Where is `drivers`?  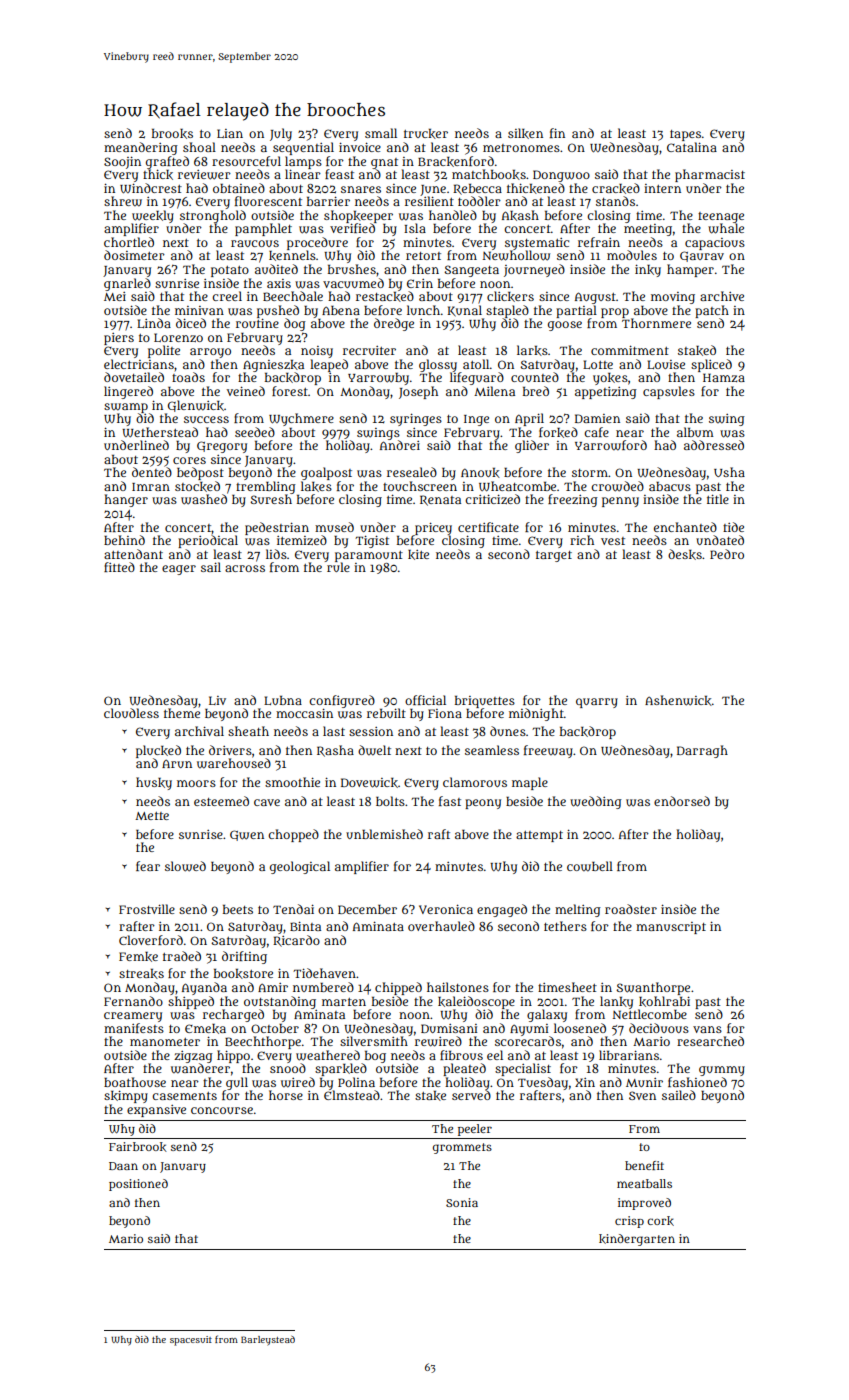 drivers is located at coordinates (230, 750).
